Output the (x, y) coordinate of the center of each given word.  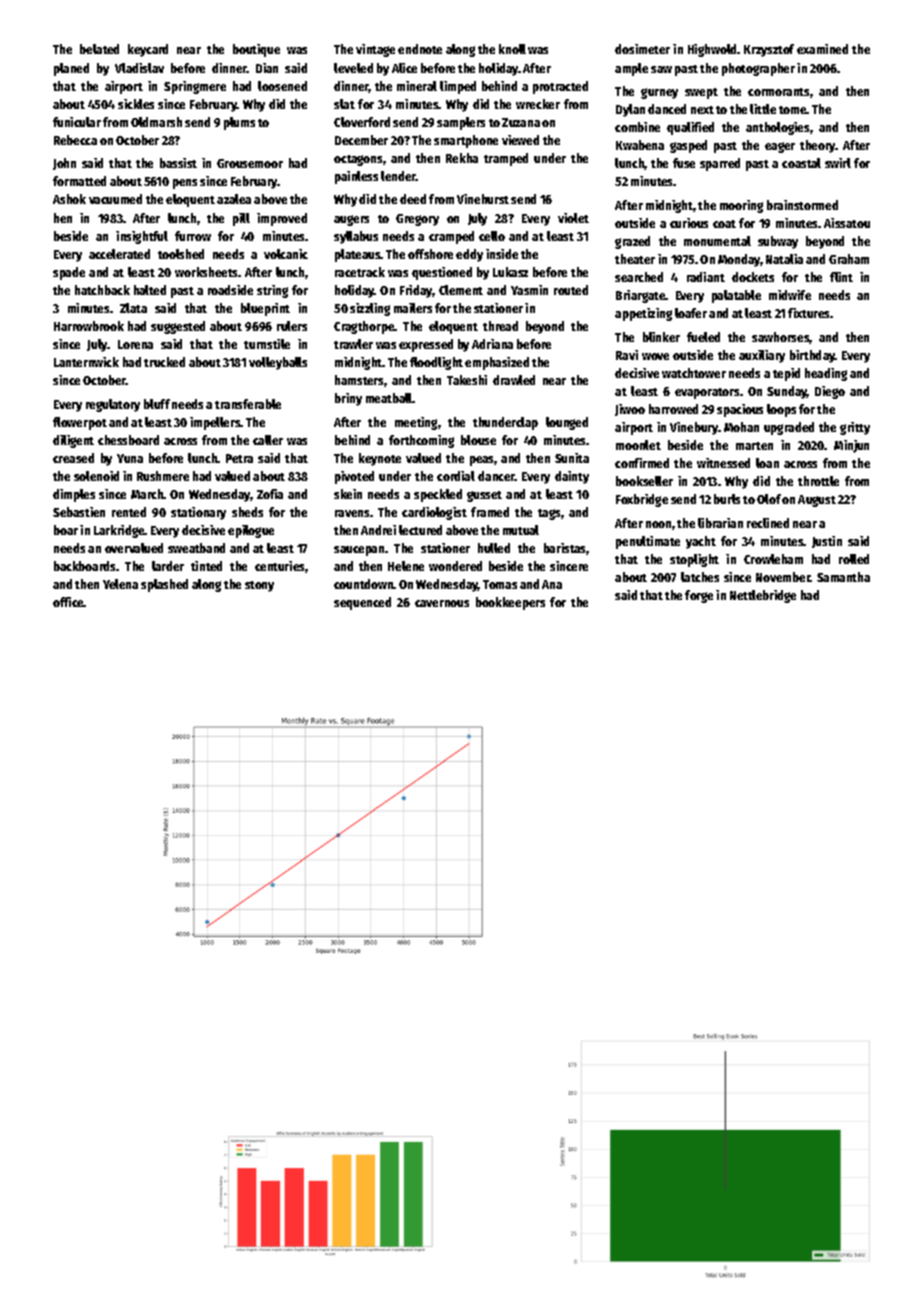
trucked (164, 362)
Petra (239, 458)
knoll (512, 49)
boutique (256, 50)
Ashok (69, 199)
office (68, 602)
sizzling (370, 309)
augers (351, 220)
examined (822, 49)
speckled (438, 495)
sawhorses (781, 338)
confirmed (642, 463)
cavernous (442, 603)
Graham (849, 259)
